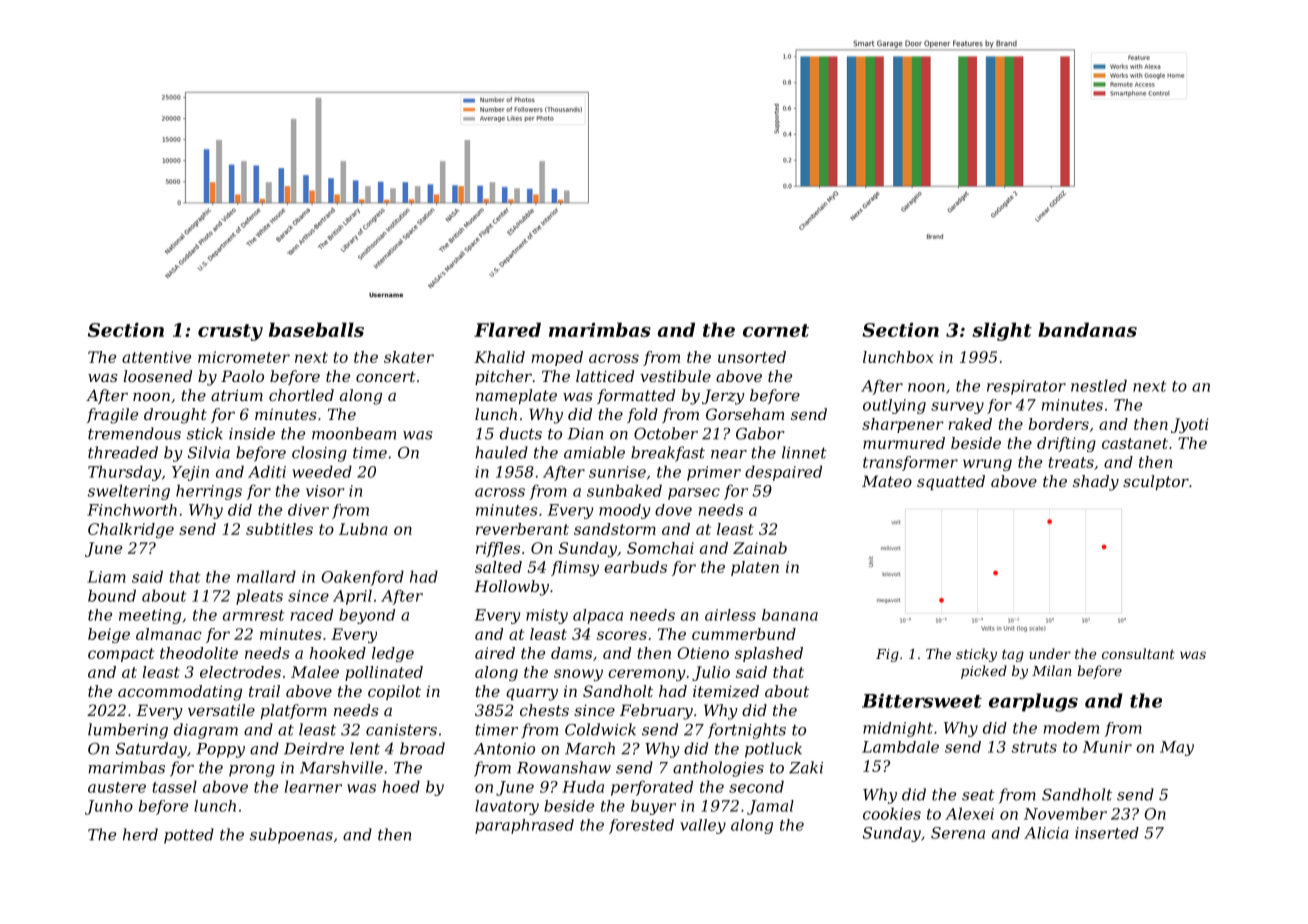  Describe the element at coordinates (264, 691) in the screenshot. I see `trail` at that location.
